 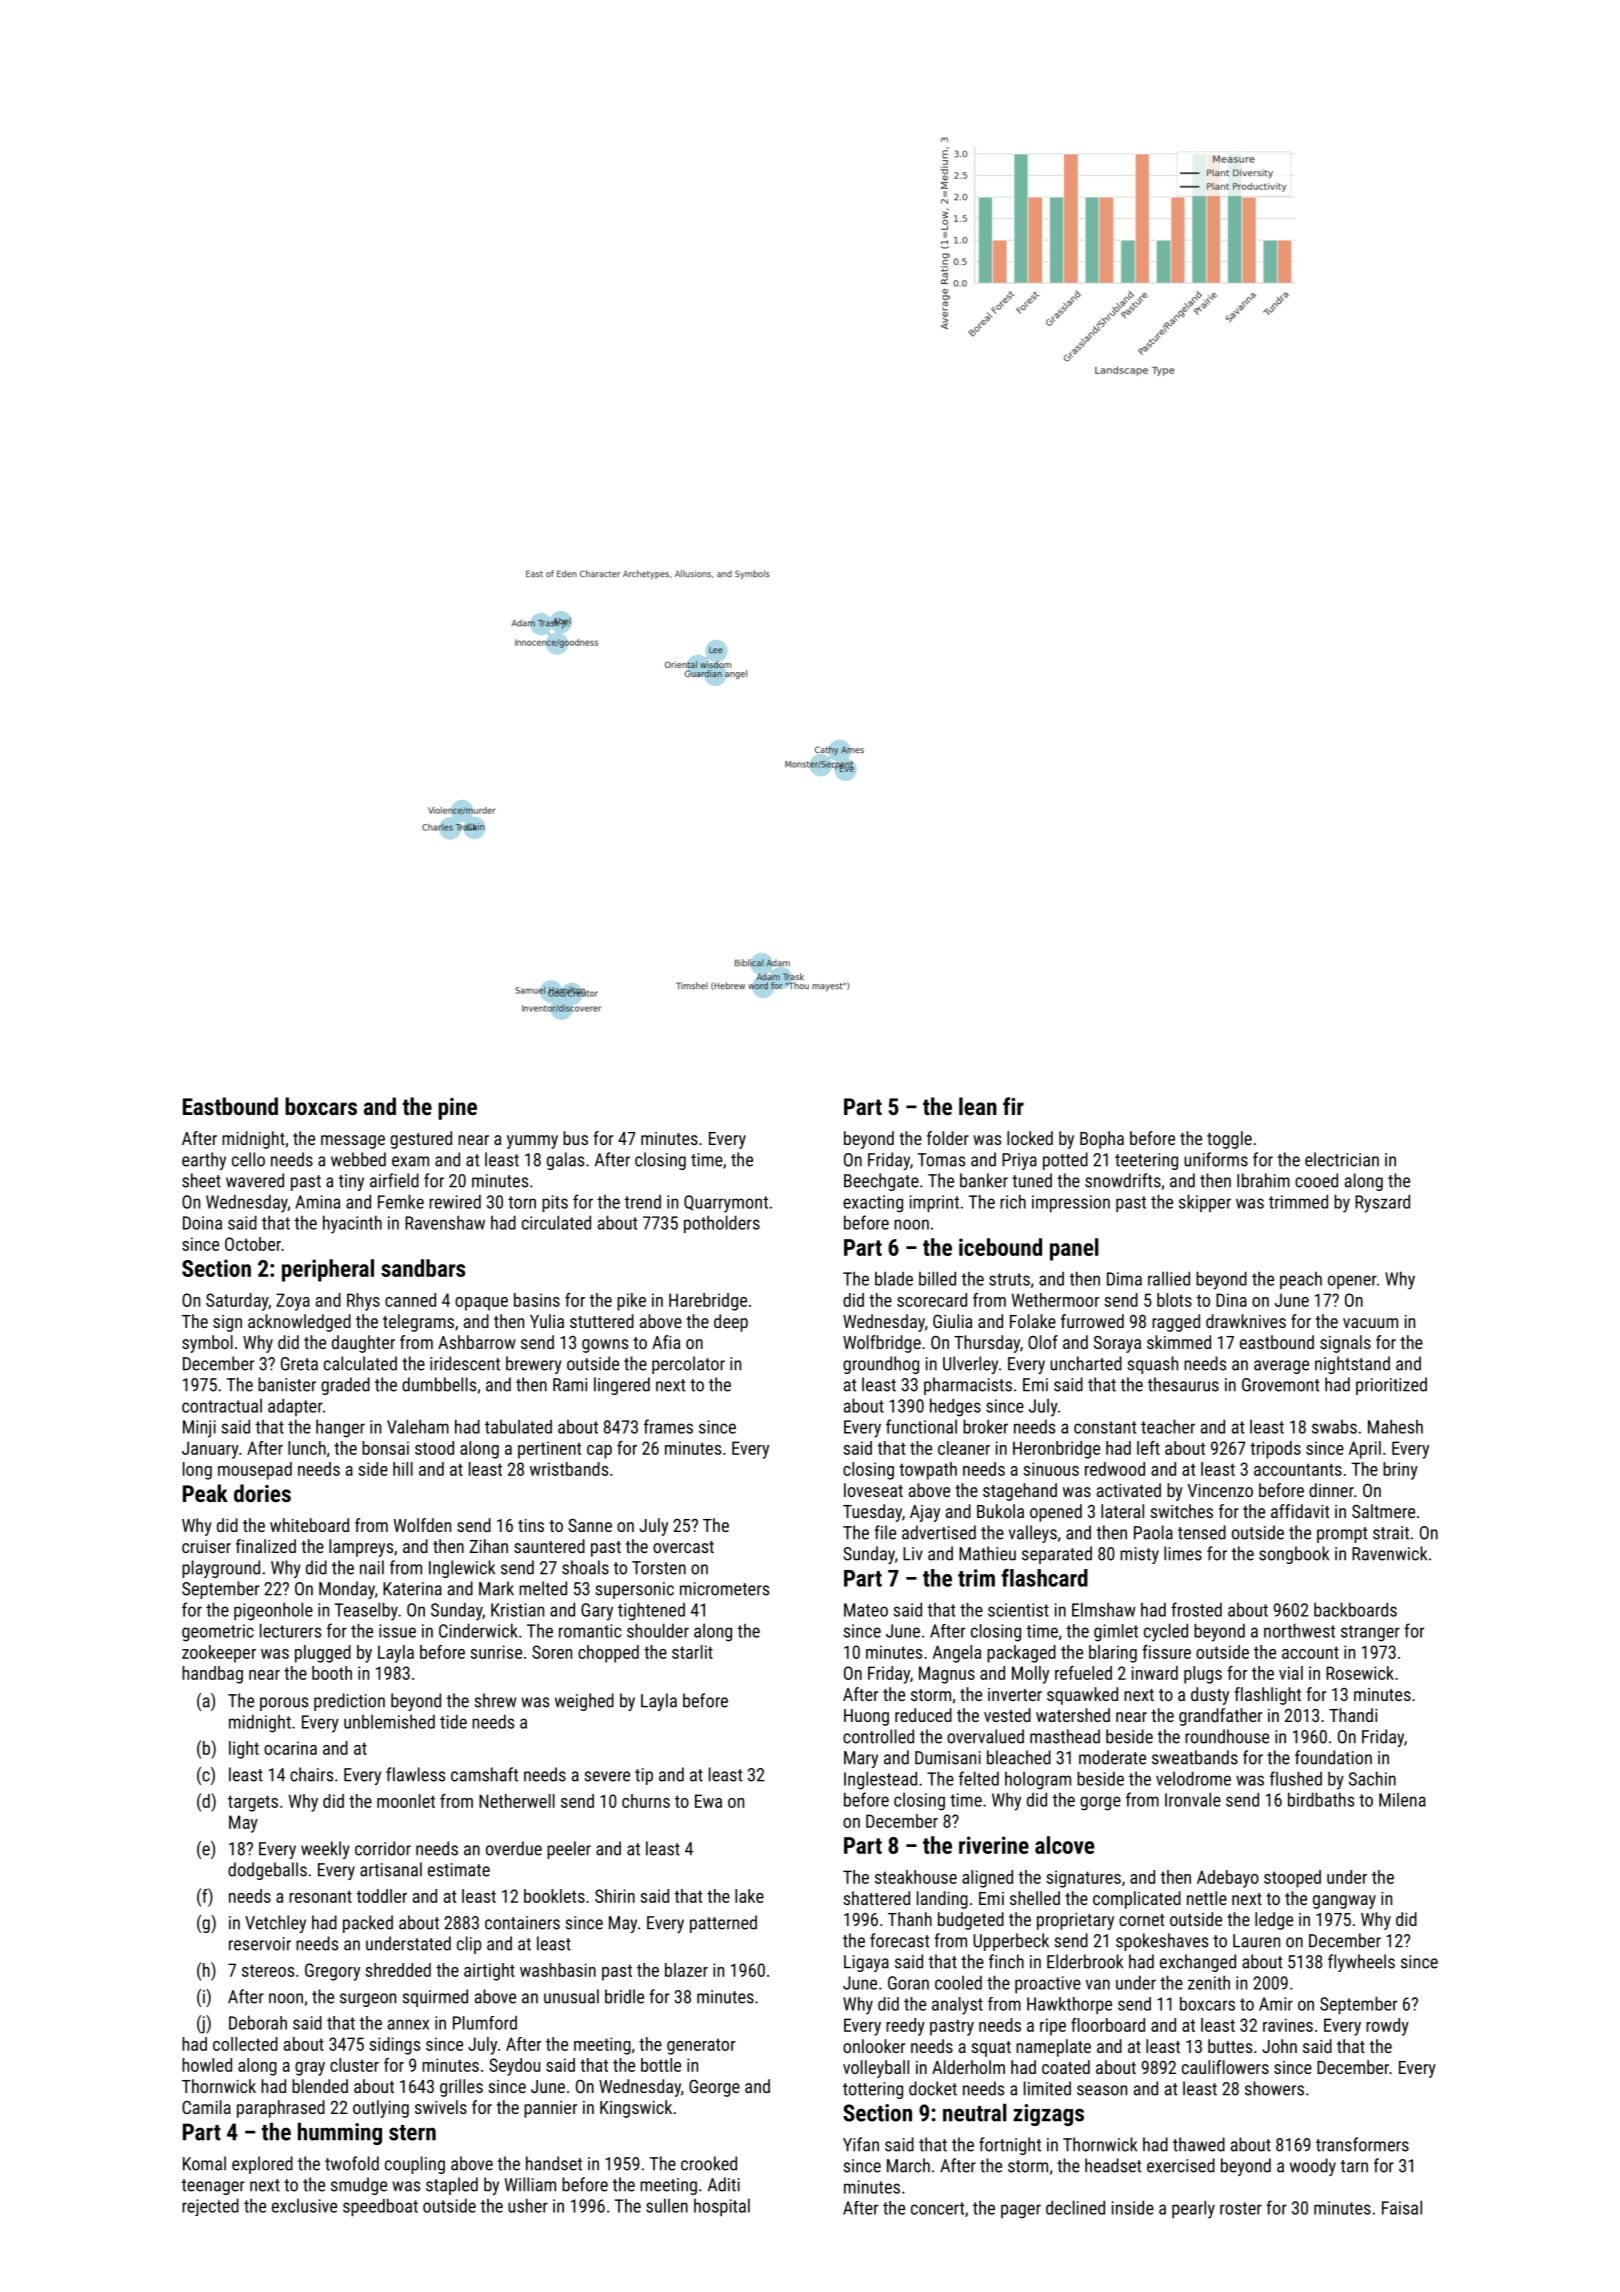 I want to click on complicated, so click(x=1137, y=1900).
